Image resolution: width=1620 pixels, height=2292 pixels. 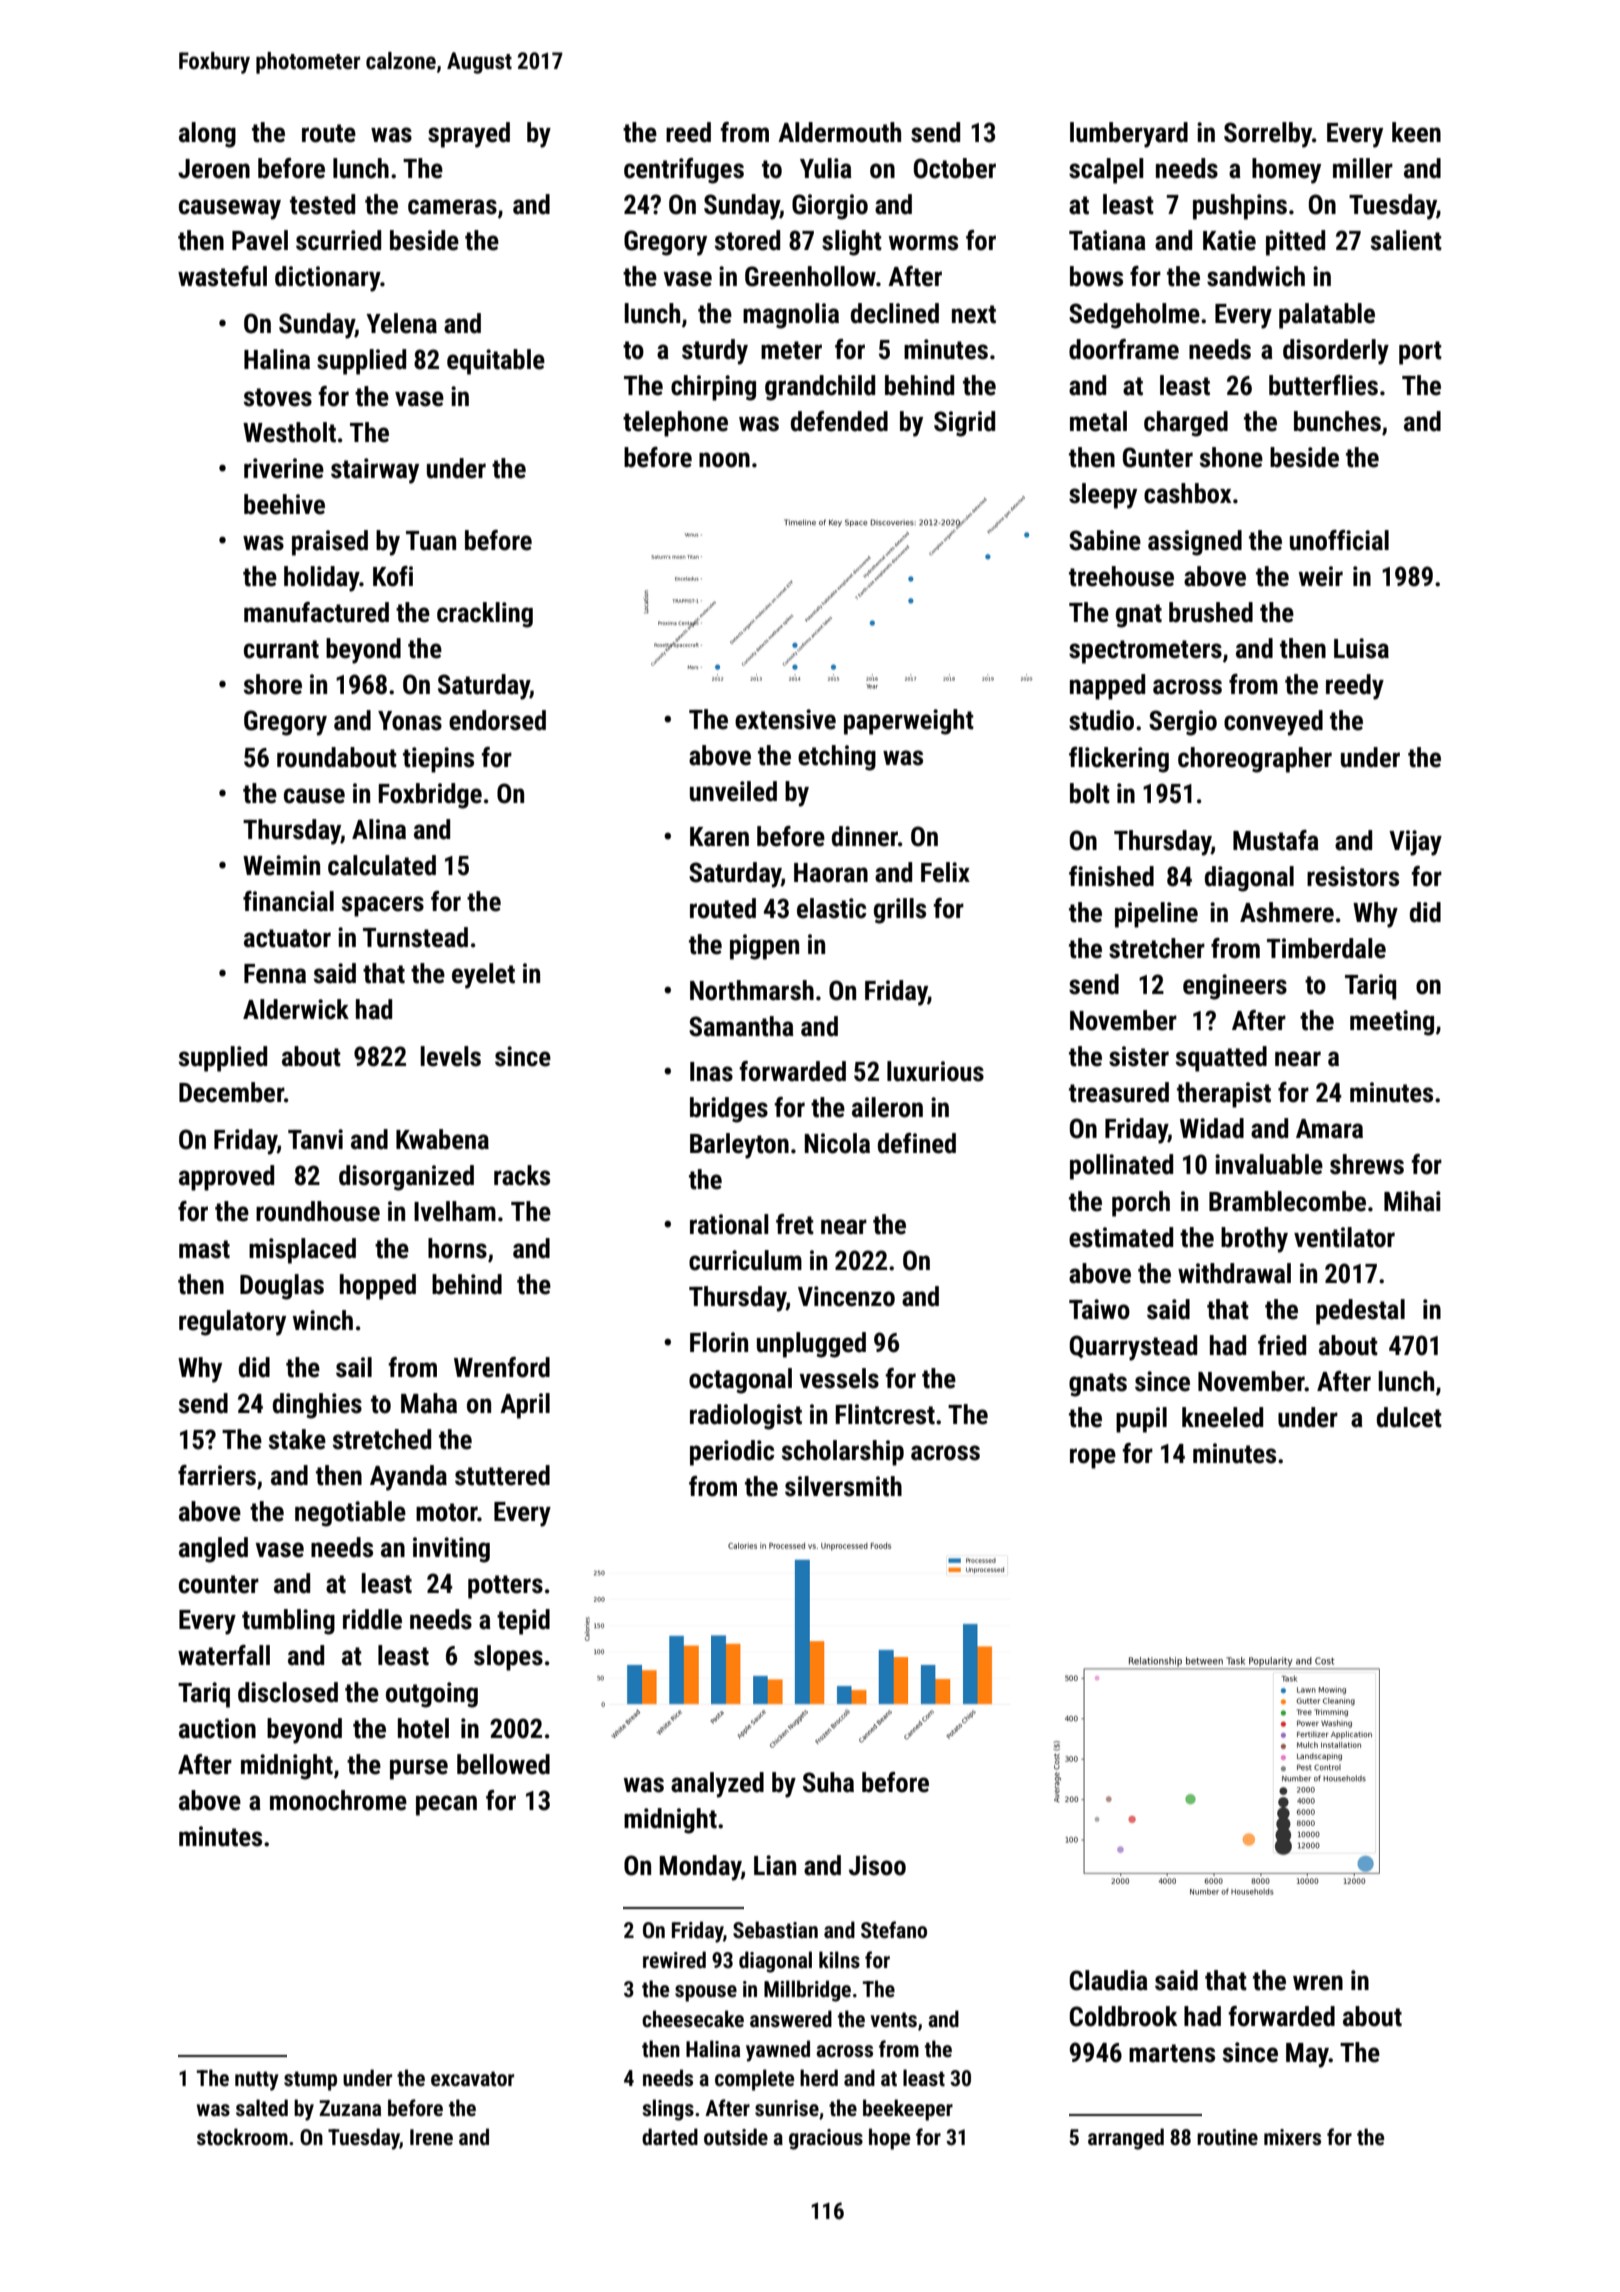 I want to click on shone, so click(x=1231, y=457).
